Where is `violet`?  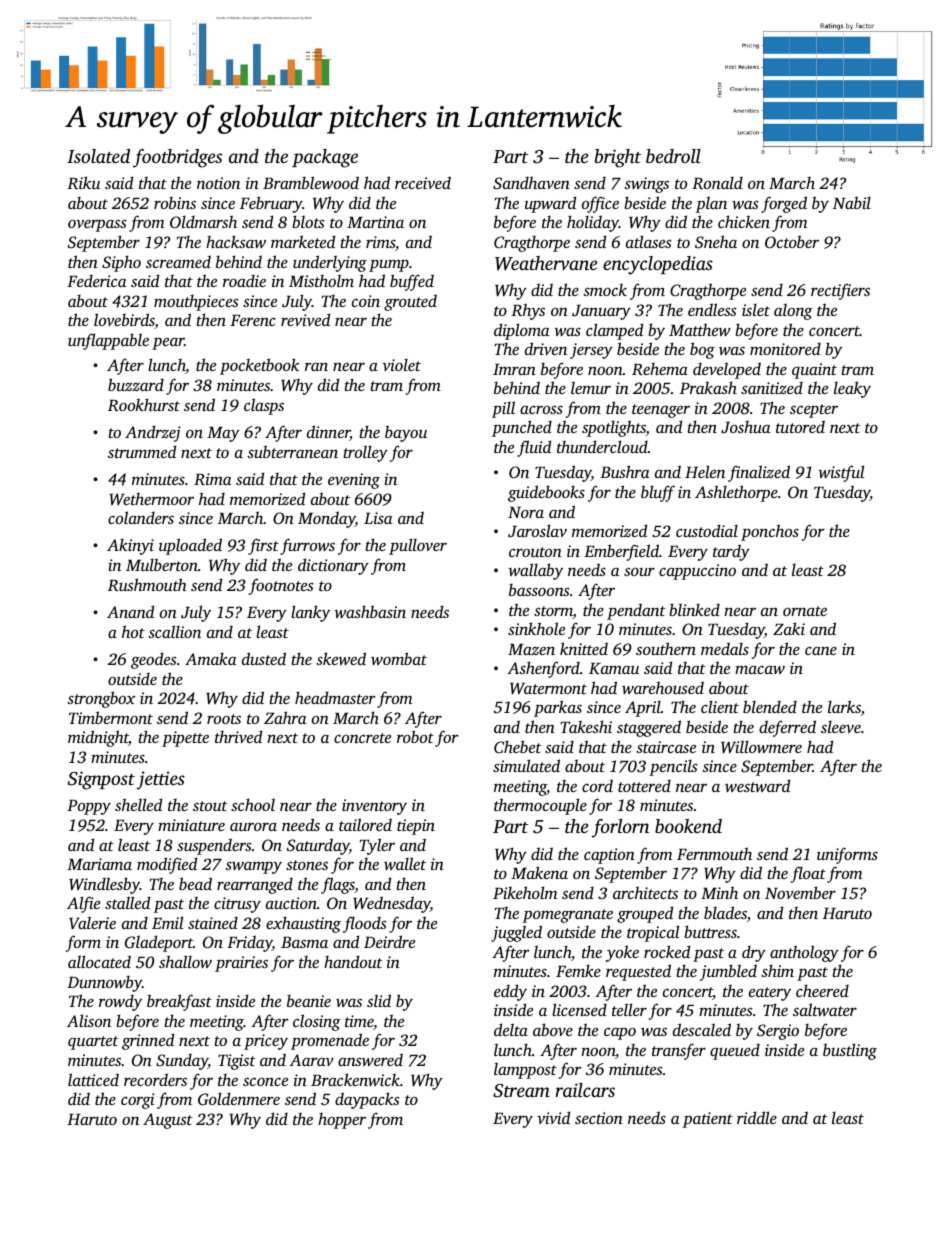
violet is located at coordinates (401, 364).
